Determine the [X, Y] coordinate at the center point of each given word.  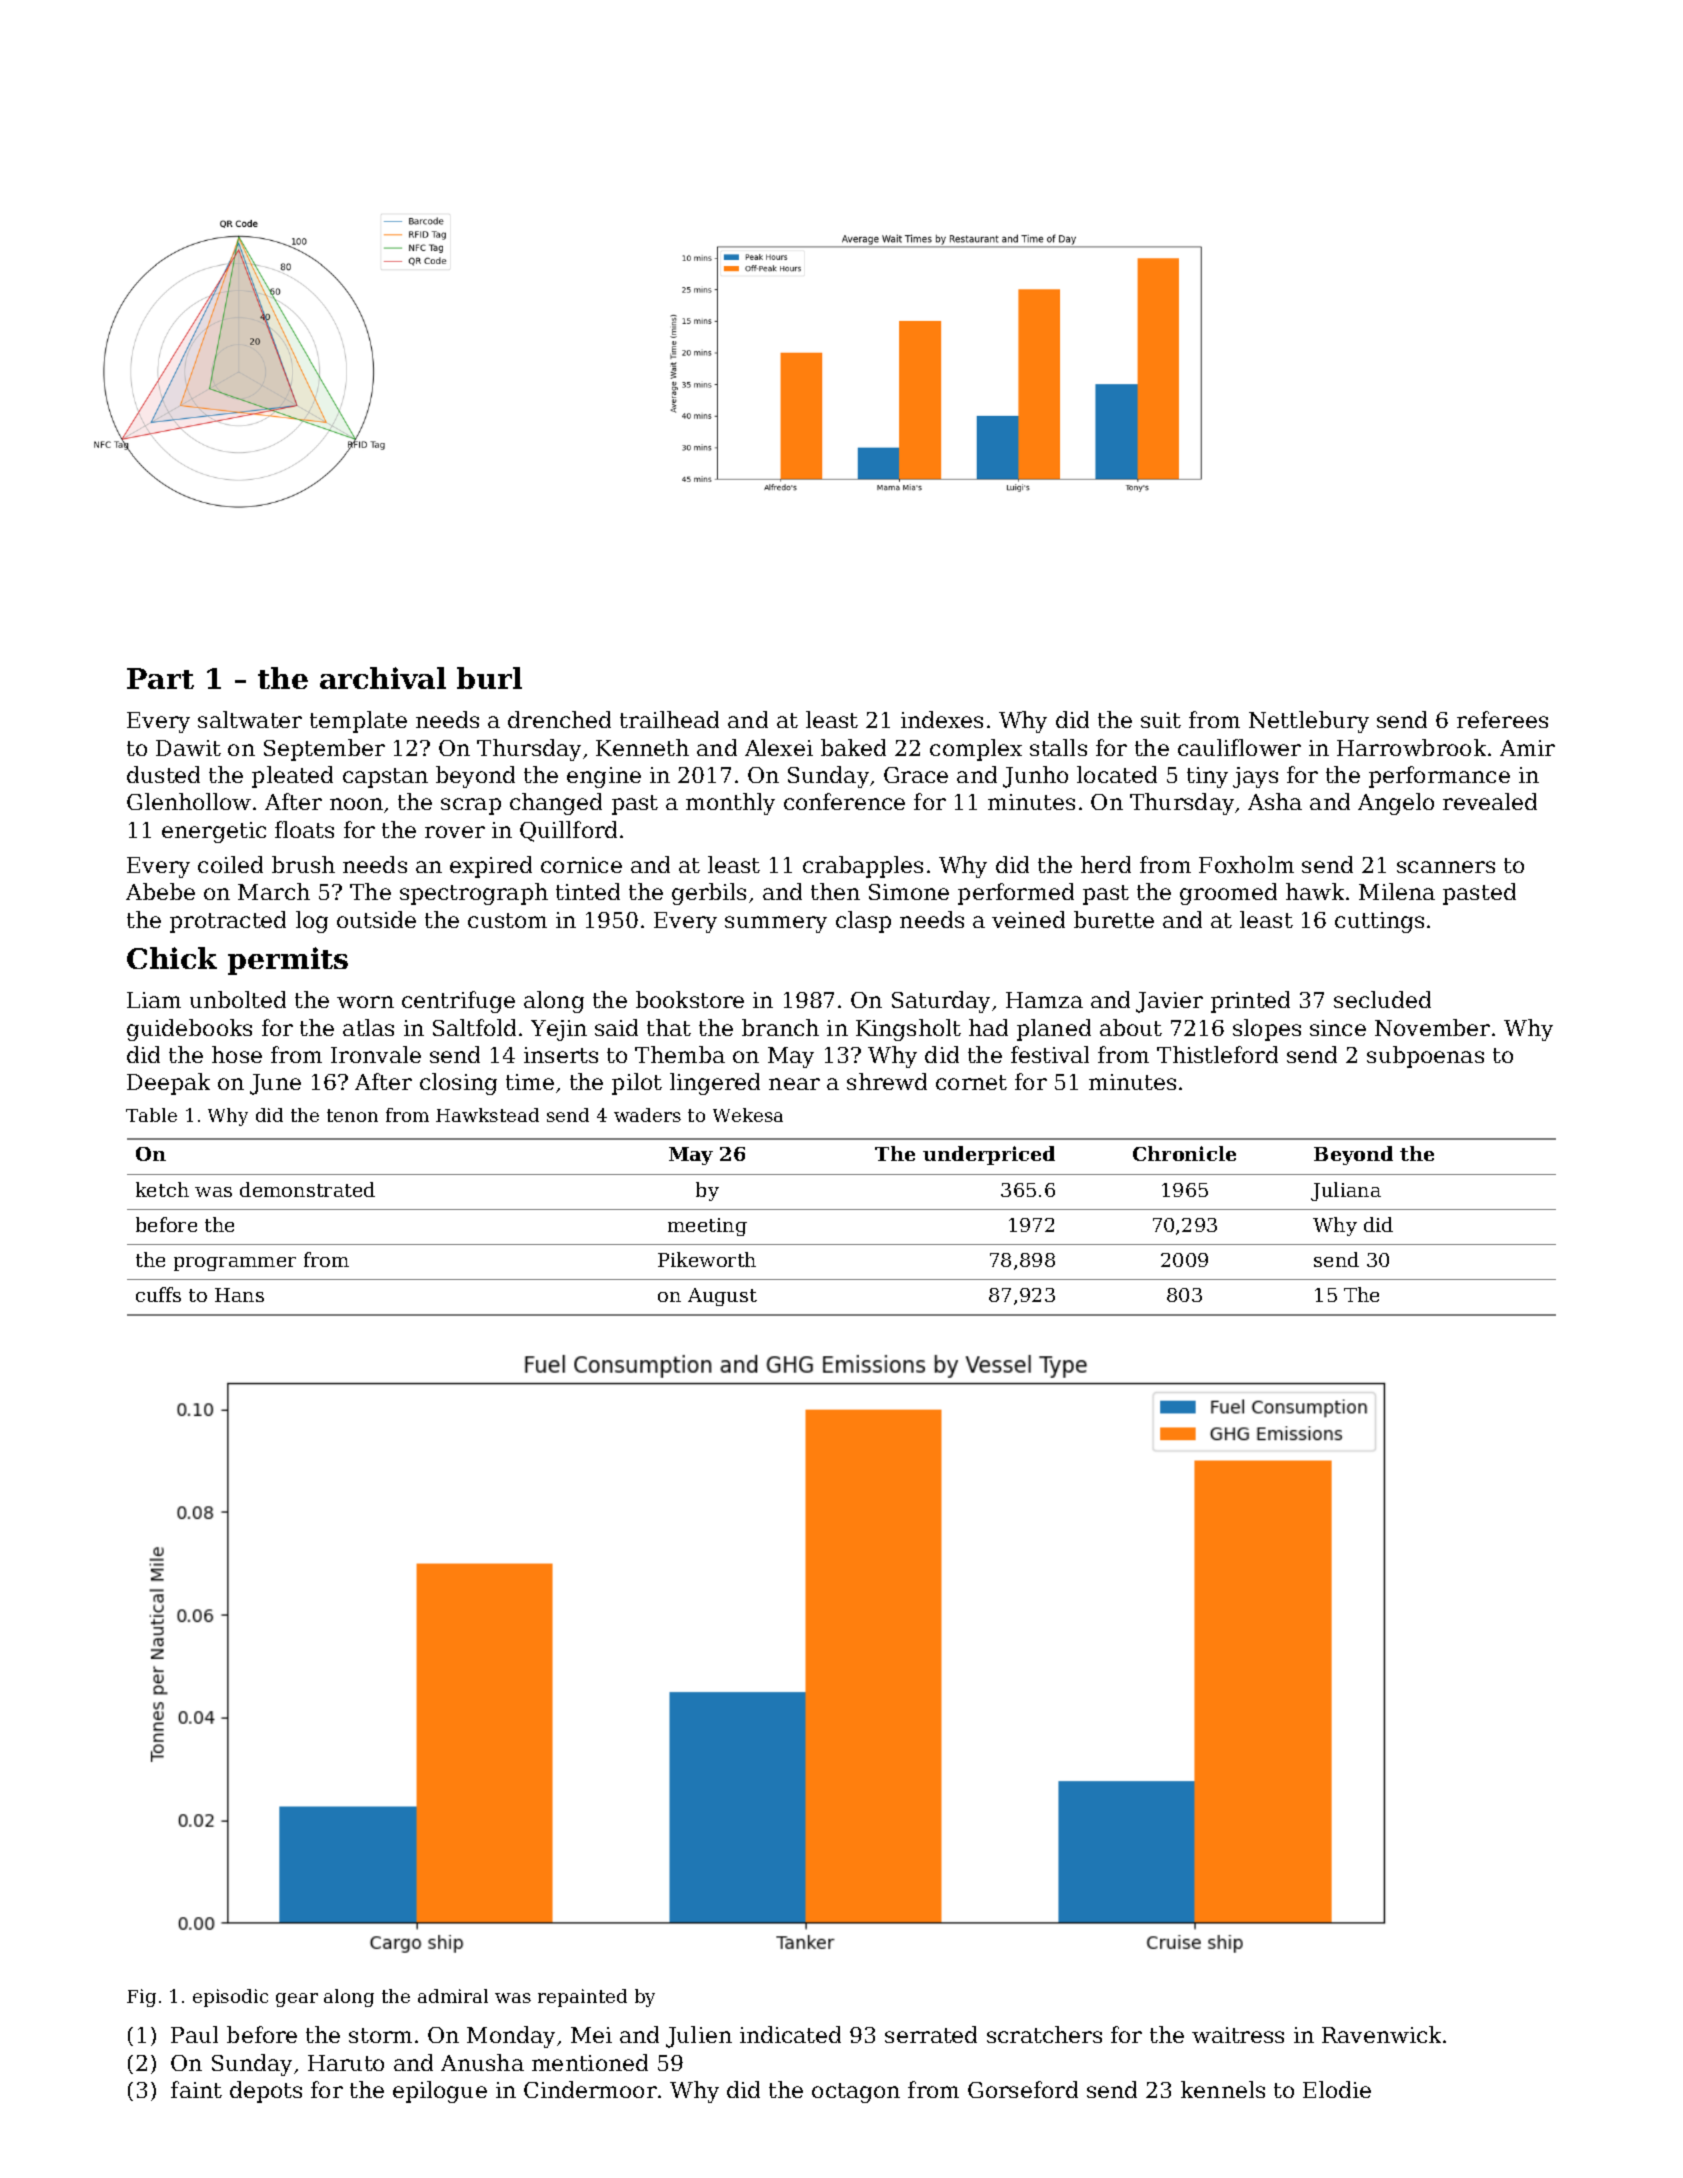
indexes [942, 719]
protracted [228, 922]
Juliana [1346, 1191]
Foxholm [1246, 864]
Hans [239, 1295]
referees [1502, 719]
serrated [931, 2034]
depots [266, 2092]
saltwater [250, 719]
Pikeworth [707, 1259]
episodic [230, 1998]
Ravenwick [1381, 2034]
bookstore [690, 999]
